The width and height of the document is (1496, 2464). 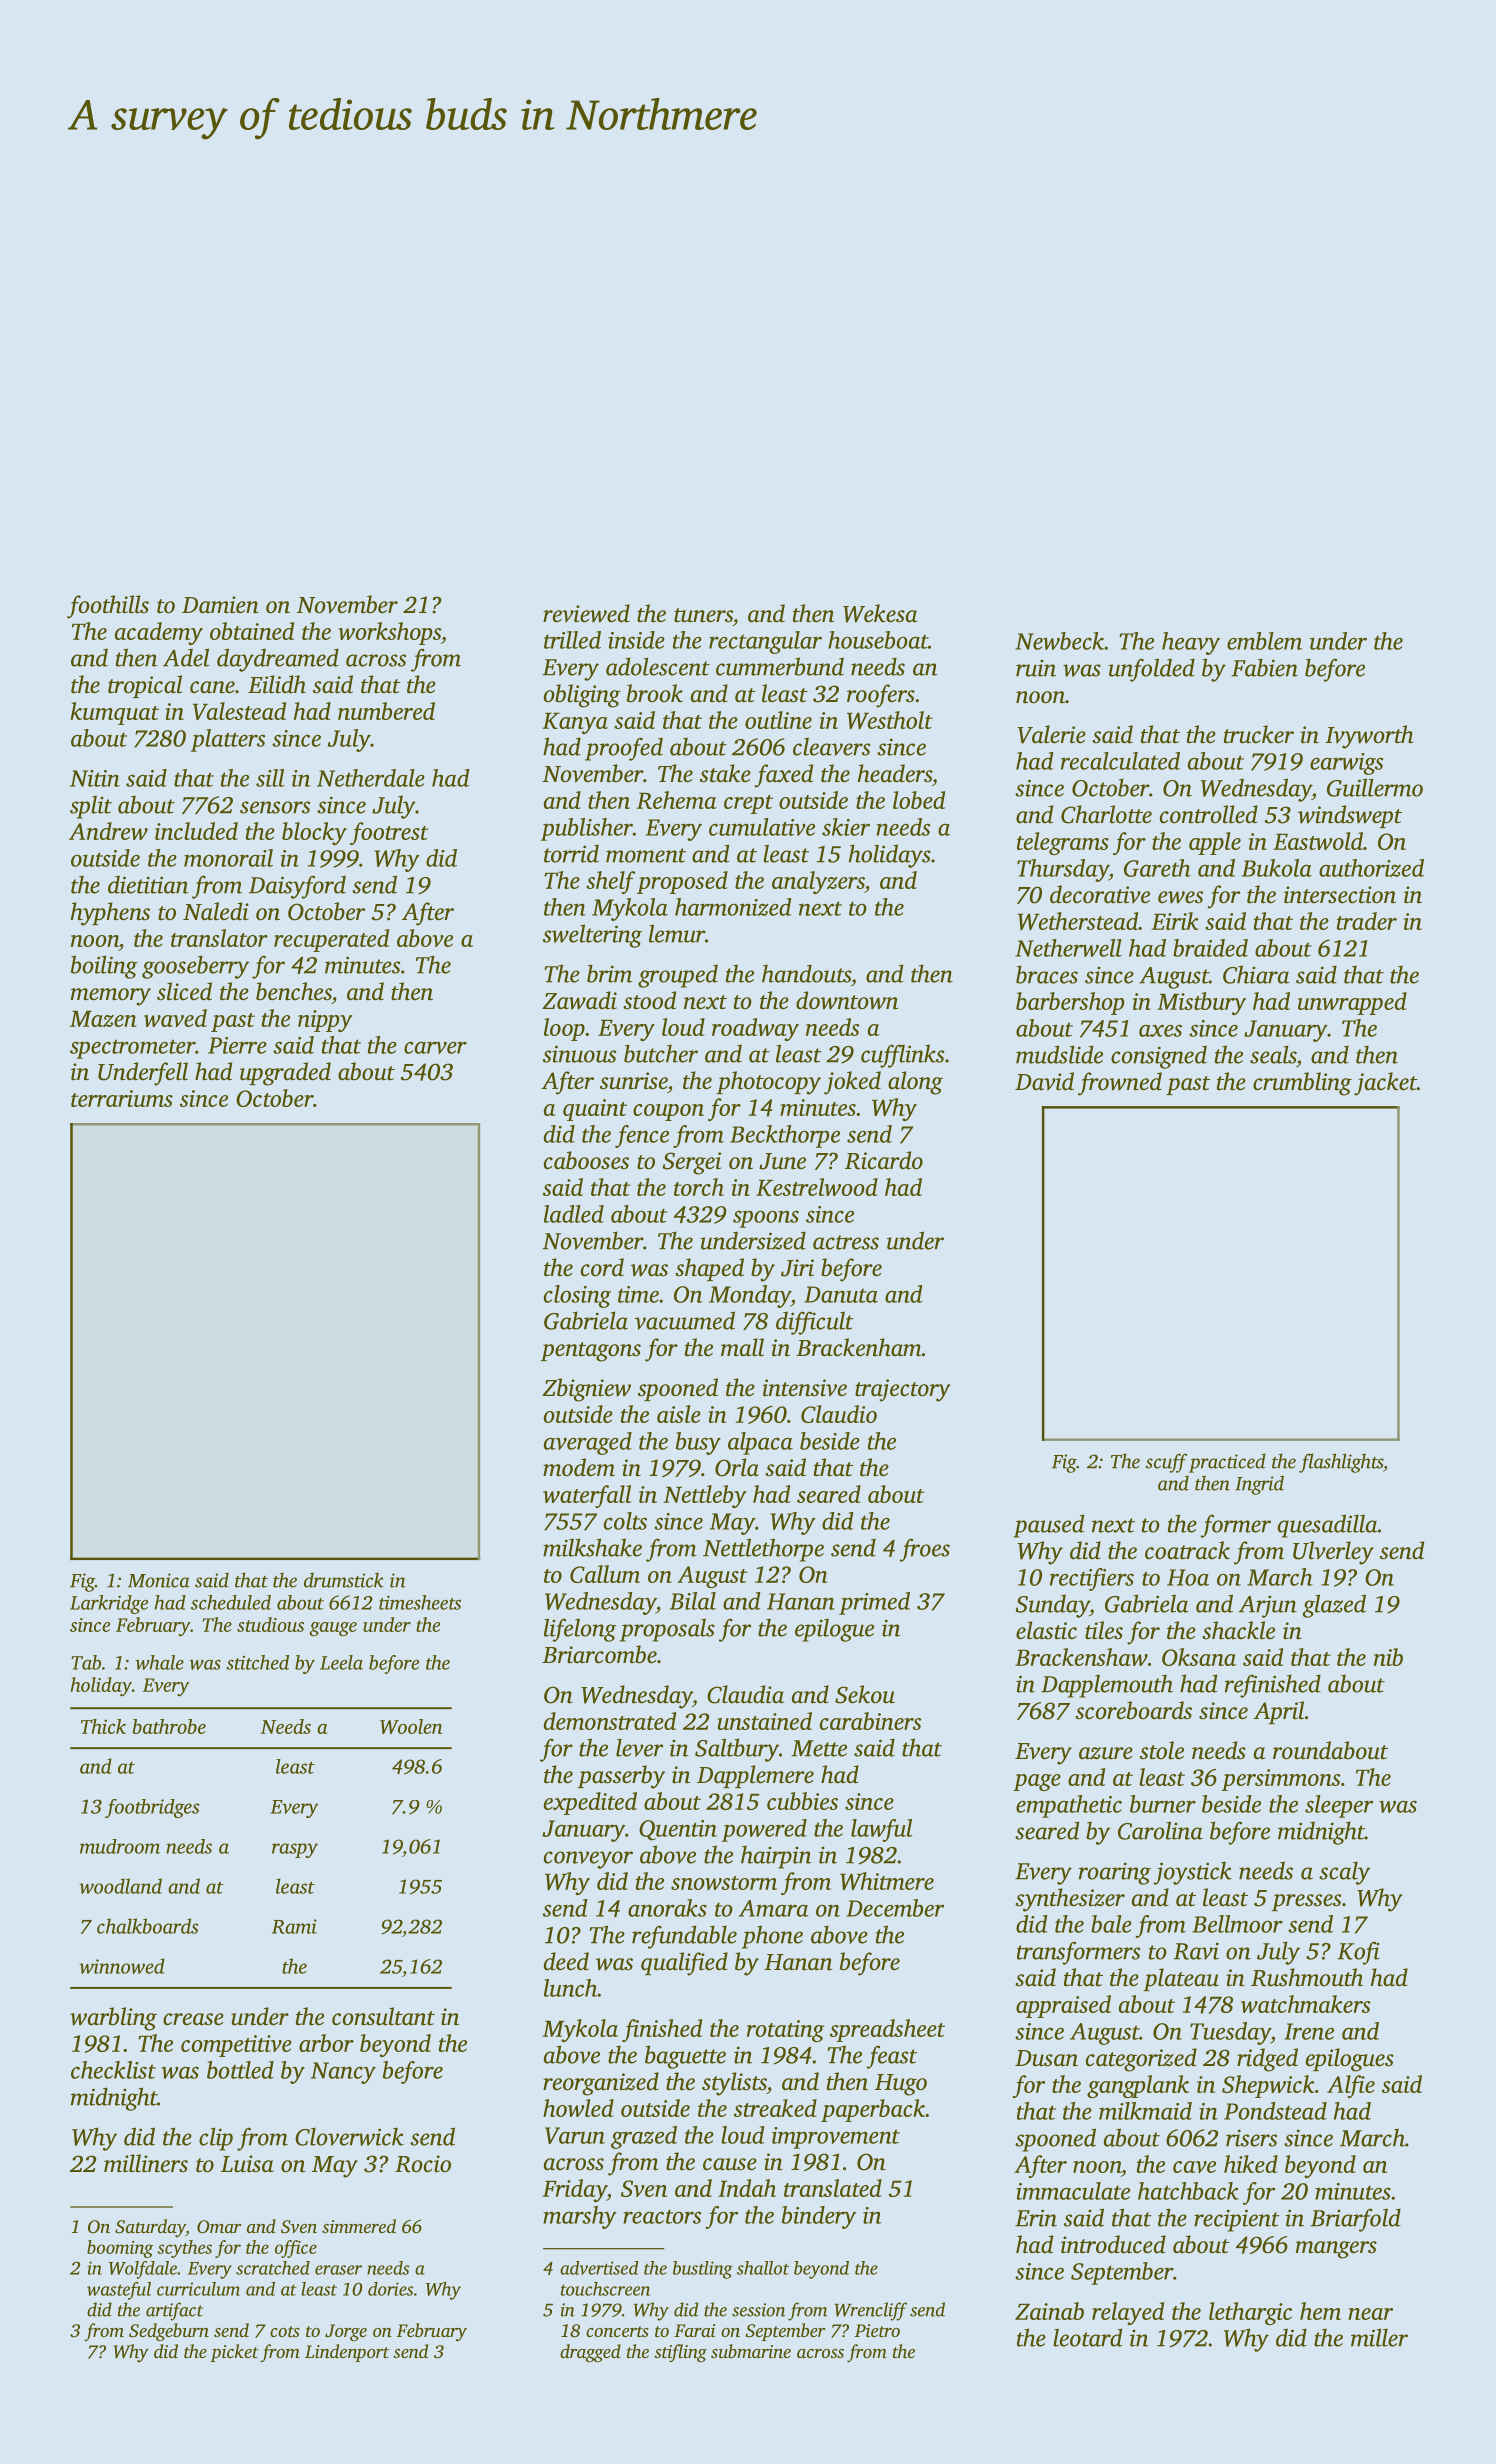 What do you see at coordinates (865, 1694) in the document?
I see `Sekou` at bounding box center [865, 1694].
